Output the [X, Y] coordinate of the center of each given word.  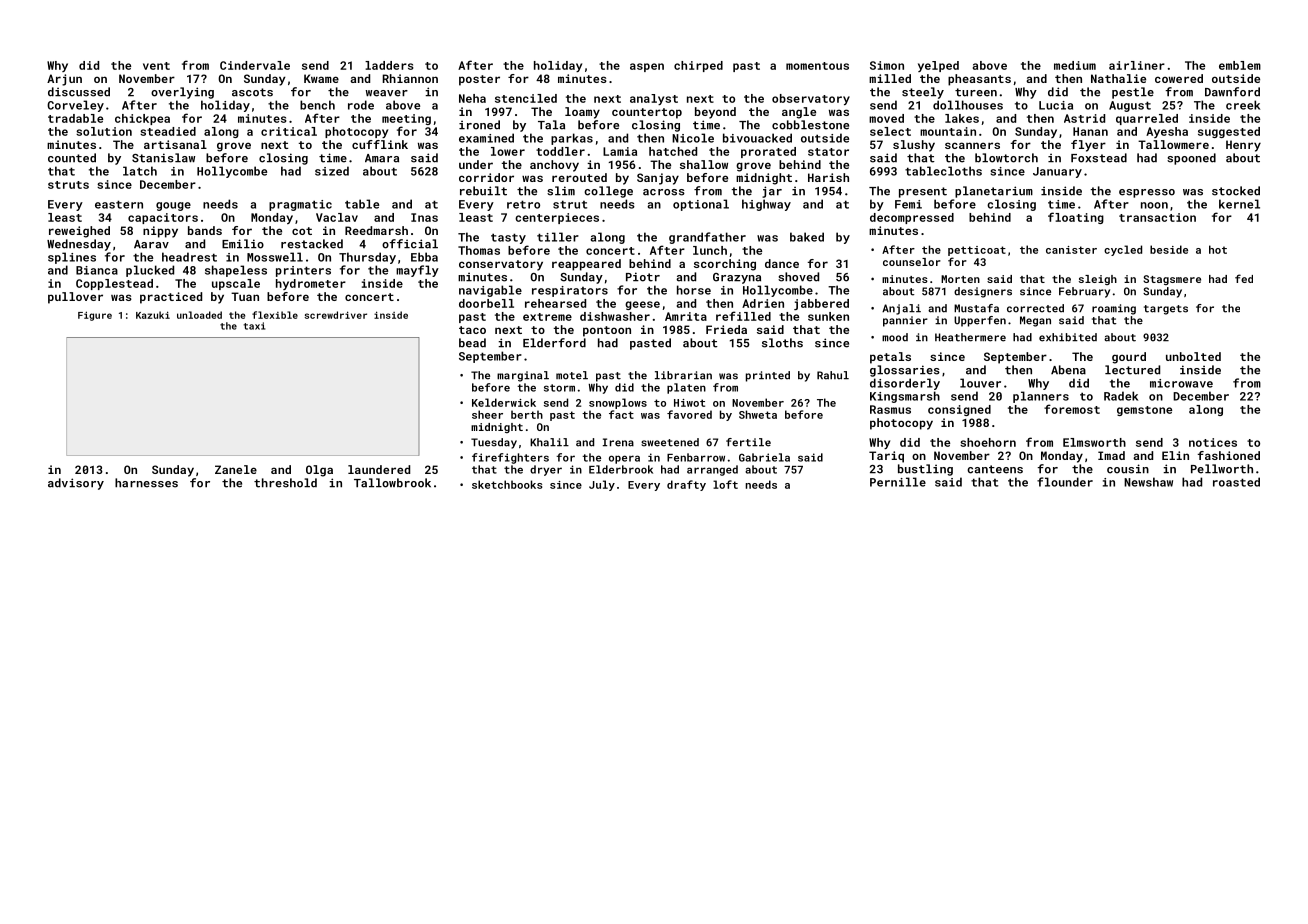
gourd [1129, 358]
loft [725, 484]
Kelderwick [504, 402]
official [410, 244]
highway [766, 205]
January [1057, 172]
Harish [828, 177]
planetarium [994, 192]
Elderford [554, 343]
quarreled [1147, 119]
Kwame [321, 78]
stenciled [526, 98]
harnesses [146, 483]
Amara [382, 158]
